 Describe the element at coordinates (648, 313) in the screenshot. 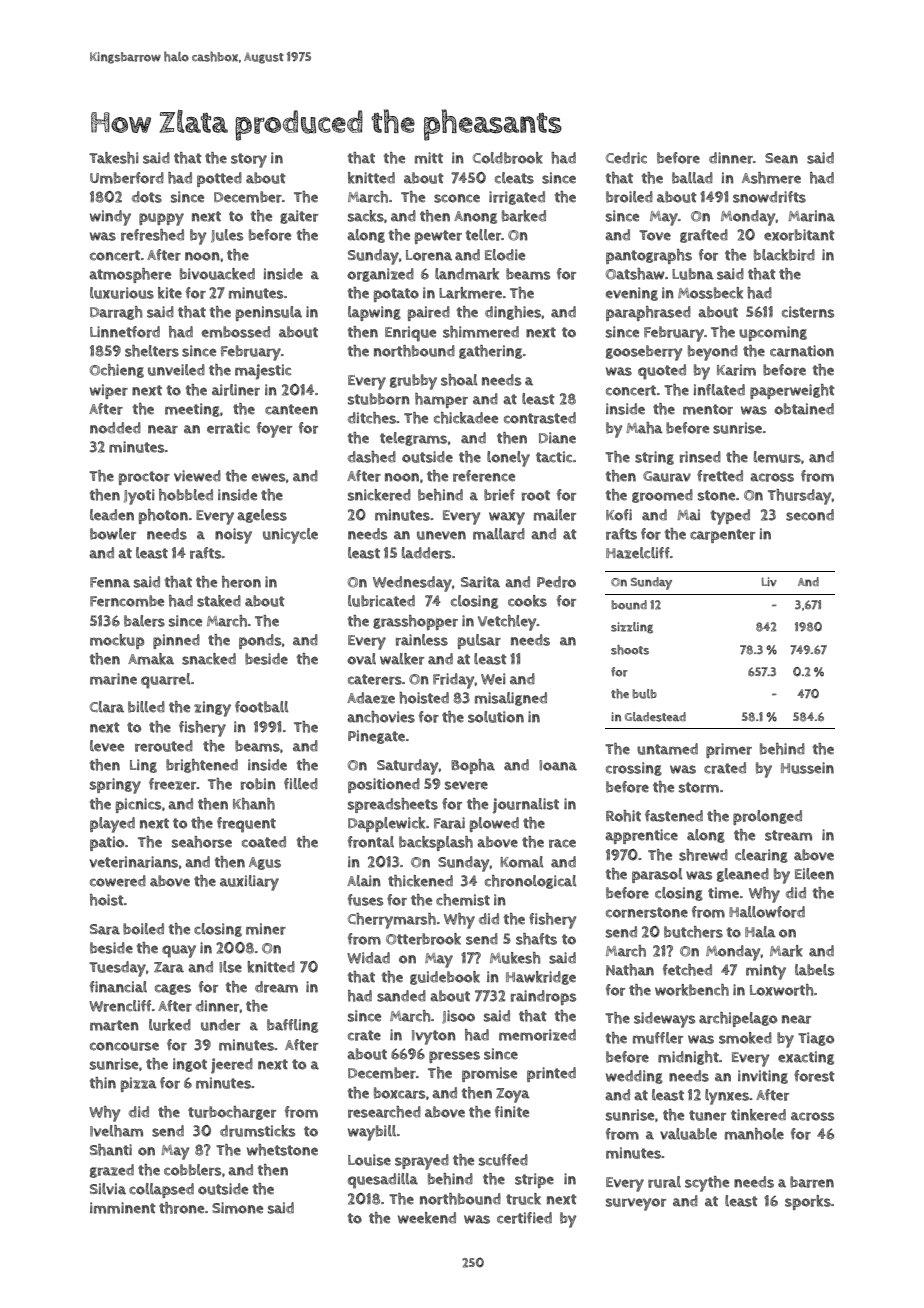

I see `paraphrased` at that location.
